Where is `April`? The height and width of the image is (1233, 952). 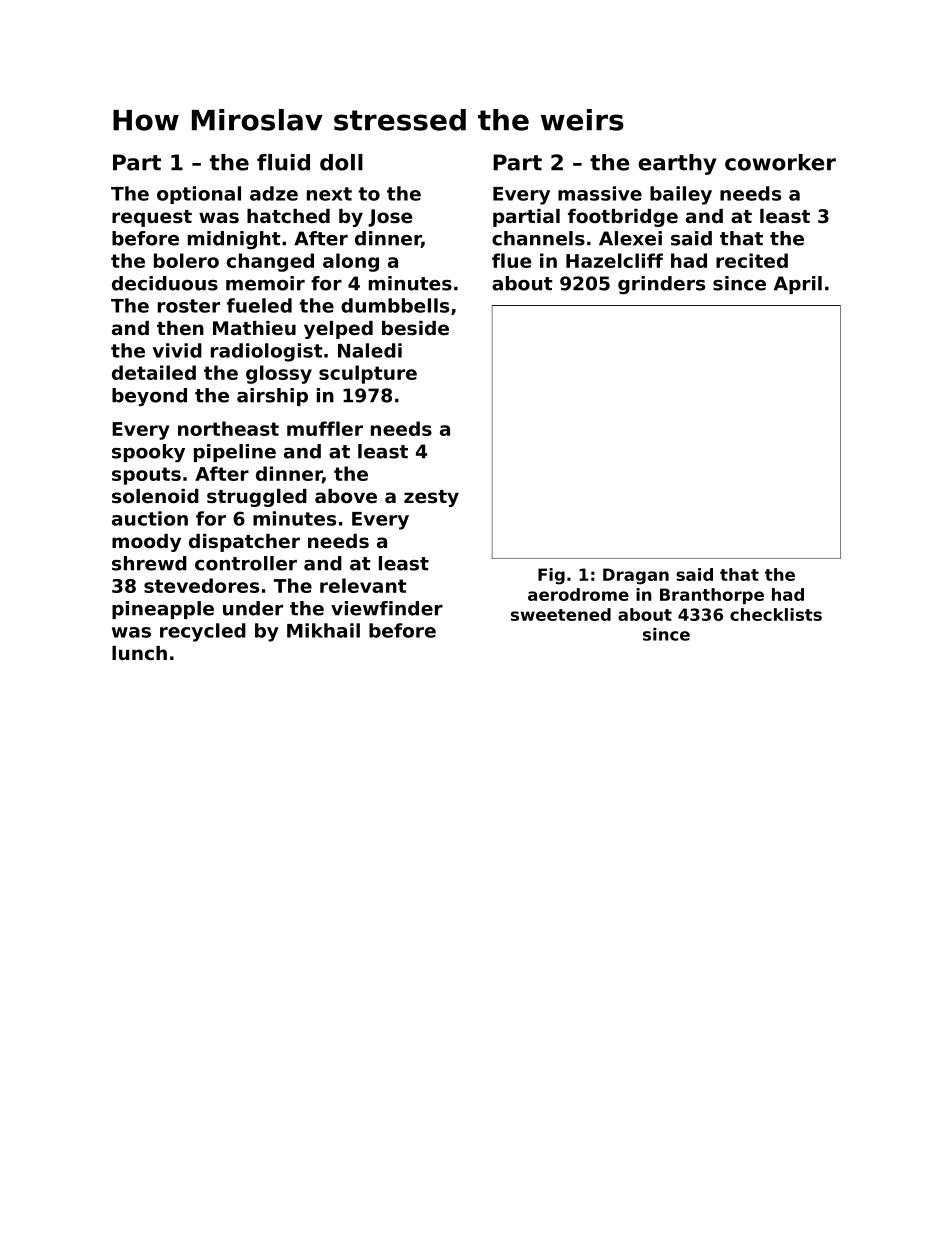 April is located at coordinates (798, 285).
